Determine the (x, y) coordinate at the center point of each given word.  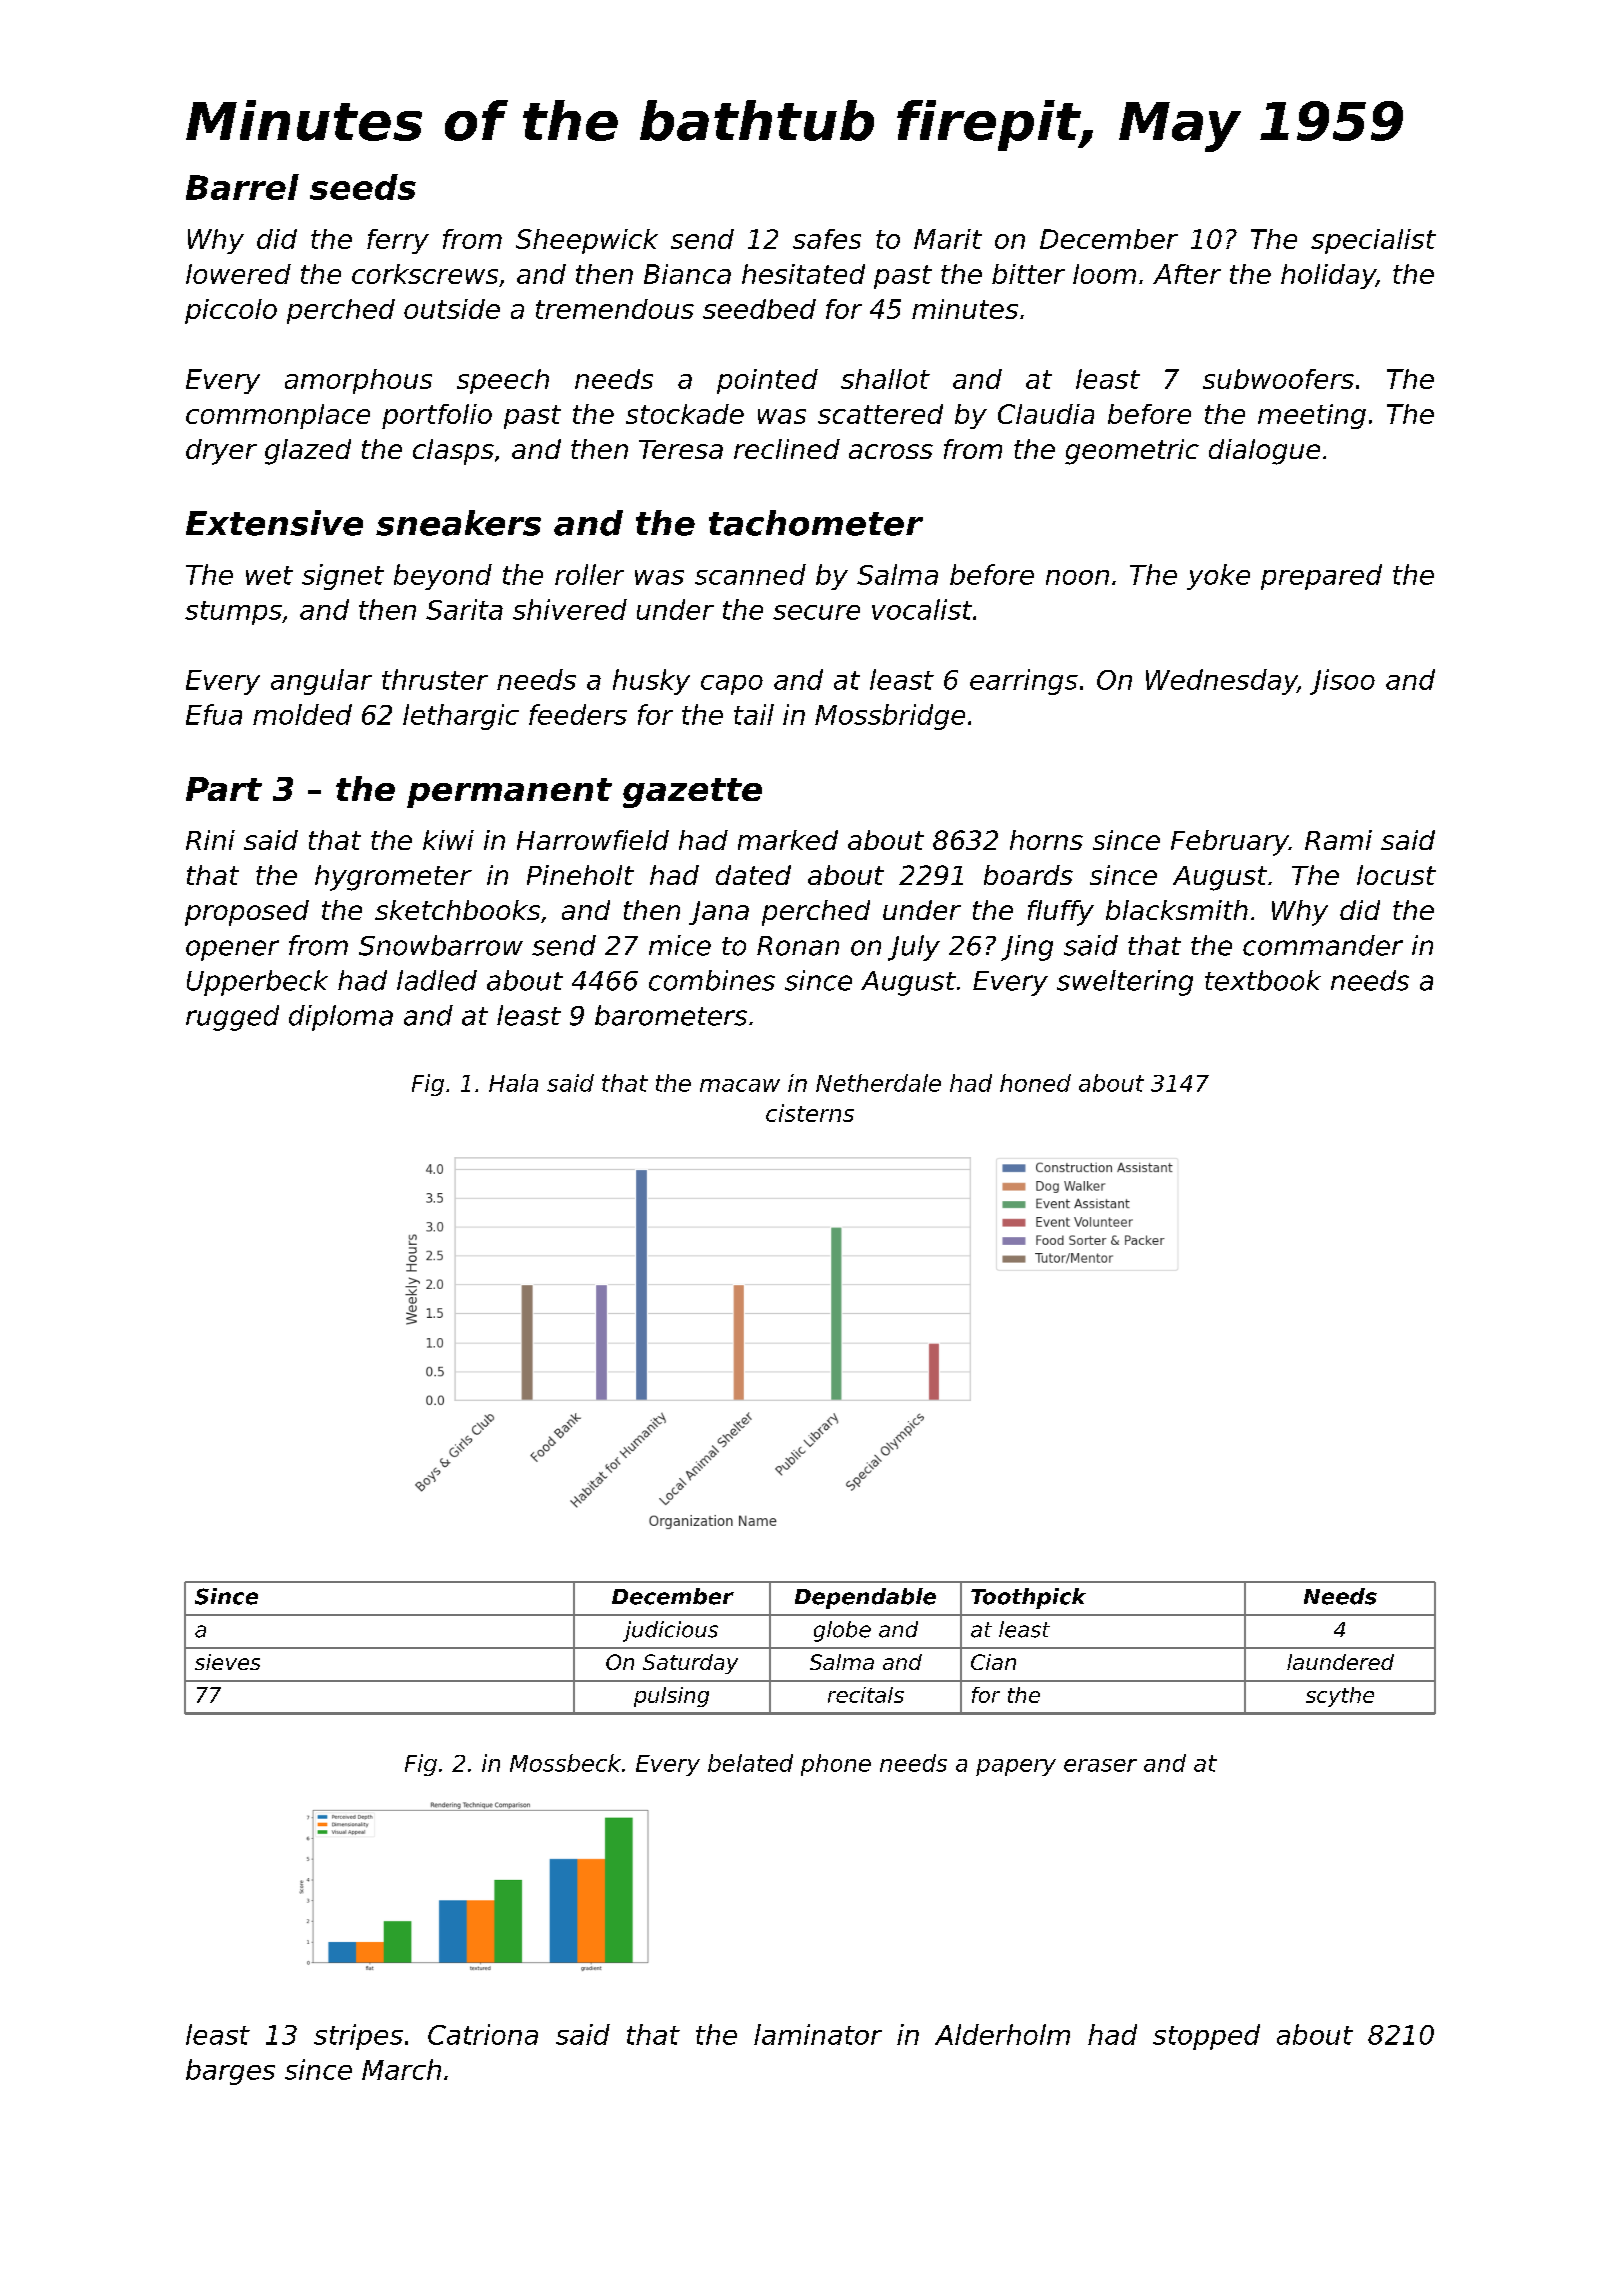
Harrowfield (593, 840)
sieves (227, 1662)
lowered (238, 274)
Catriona (483, 2034)
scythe (1340, 1697)
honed (1035, 1083)
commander (1323, 945)
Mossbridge (890, 717)
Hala (513, 1083)
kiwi (448, 840)
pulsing (671, 1697)
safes (827, 239)
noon (1077, 577)
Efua (214, 714)
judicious (670, 1631)
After (1187, 274)
